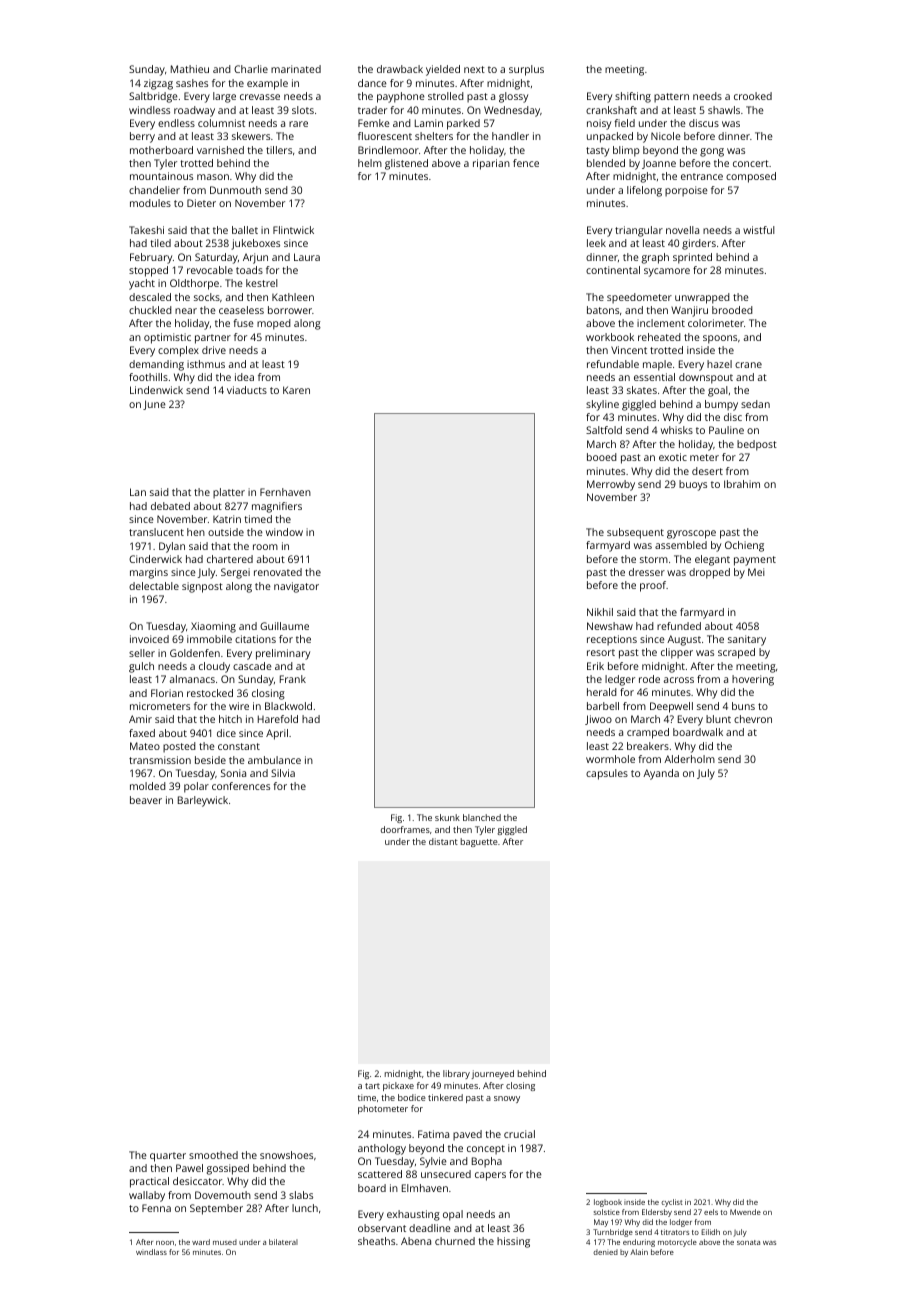 This screenshot has height=1316, width=908. I want to click on quarter, so click(168, 1157).
